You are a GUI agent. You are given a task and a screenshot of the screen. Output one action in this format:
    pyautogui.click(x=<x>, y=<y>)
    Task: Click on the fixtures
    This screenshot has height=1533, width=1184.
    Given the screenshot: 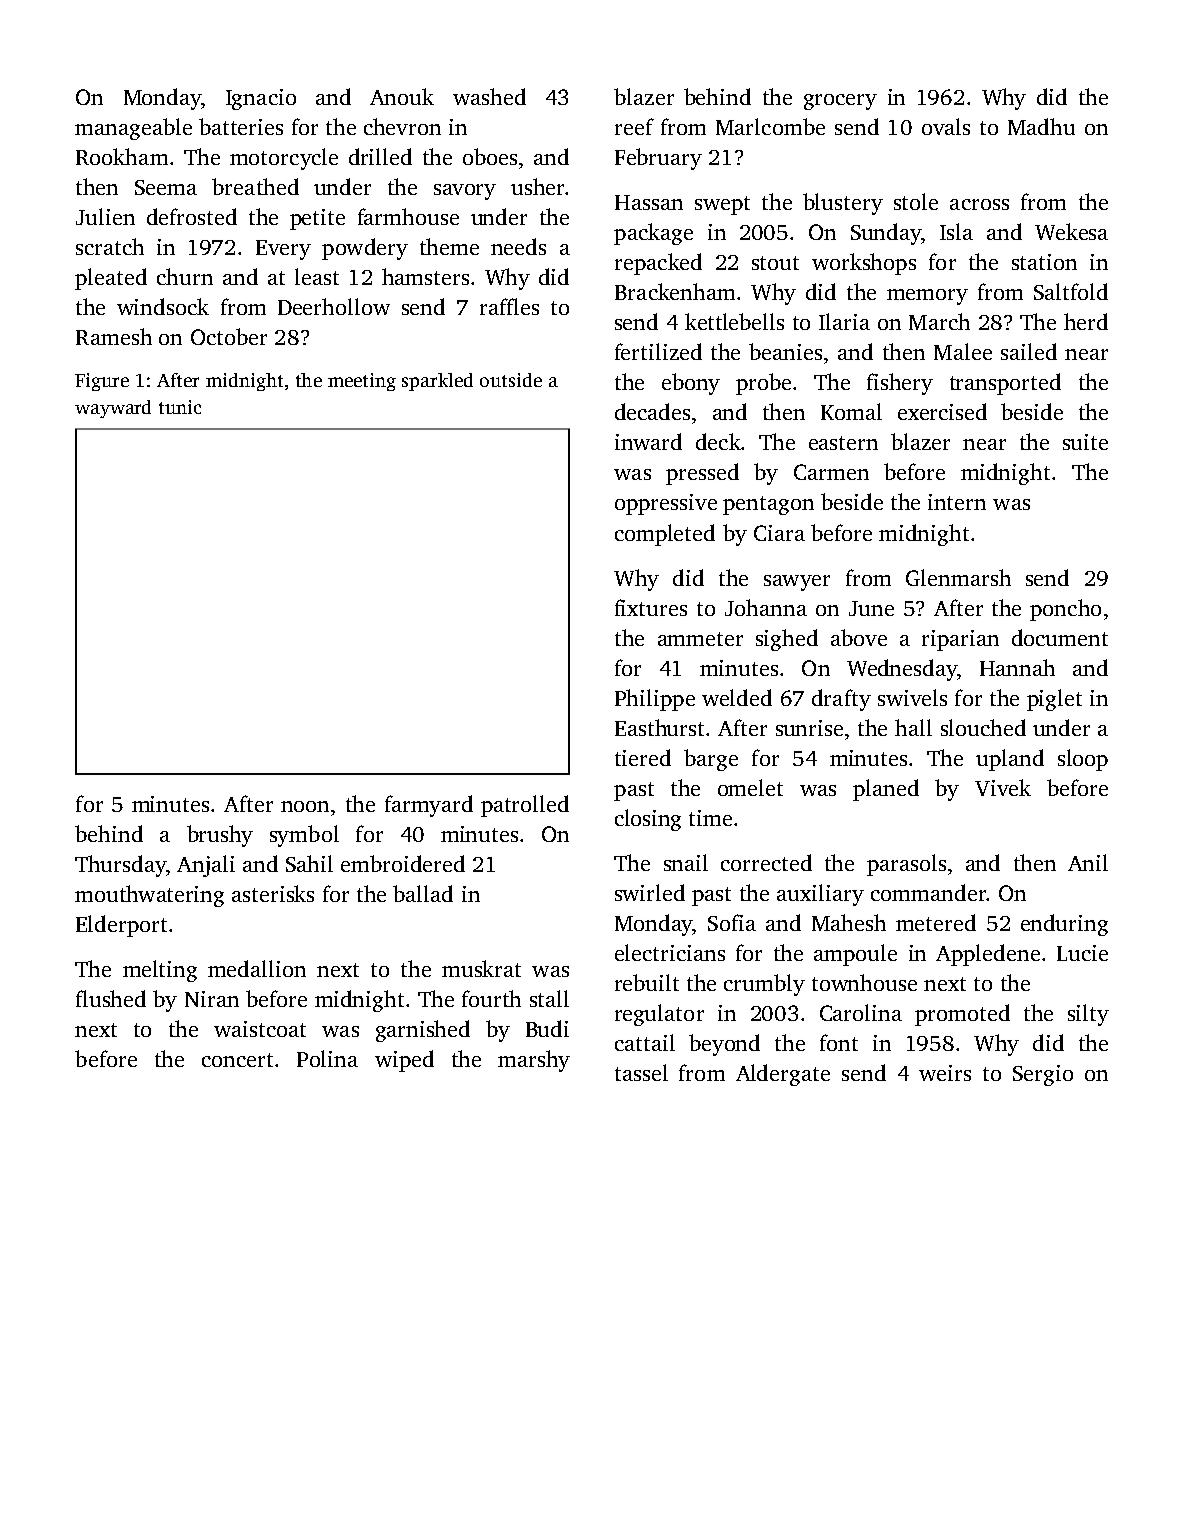 What is the action you would take?
    pyautogui.click(x=651, y=607)
